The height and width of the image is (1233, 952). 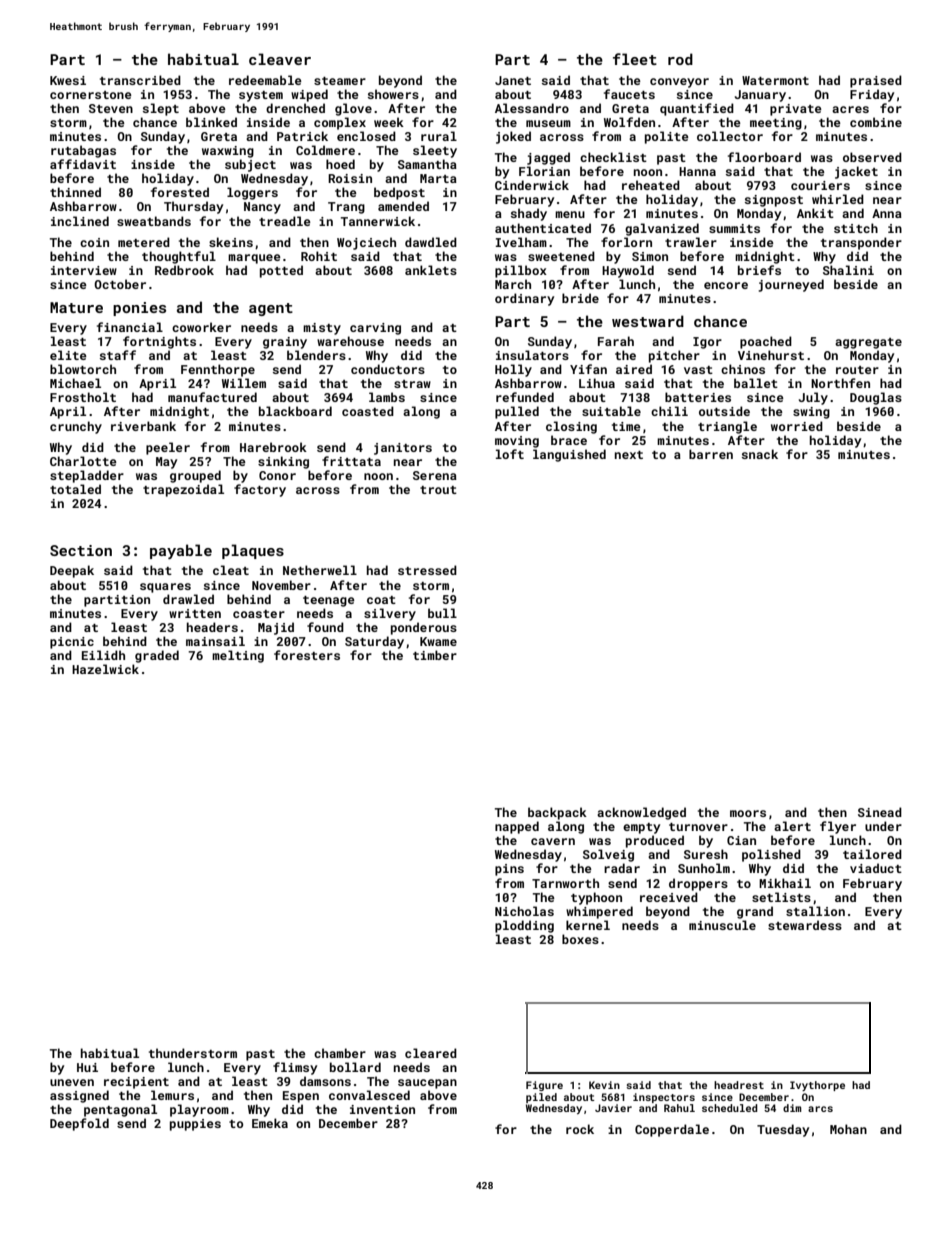 I want to click on blinked, so click(x=211, y=122).
